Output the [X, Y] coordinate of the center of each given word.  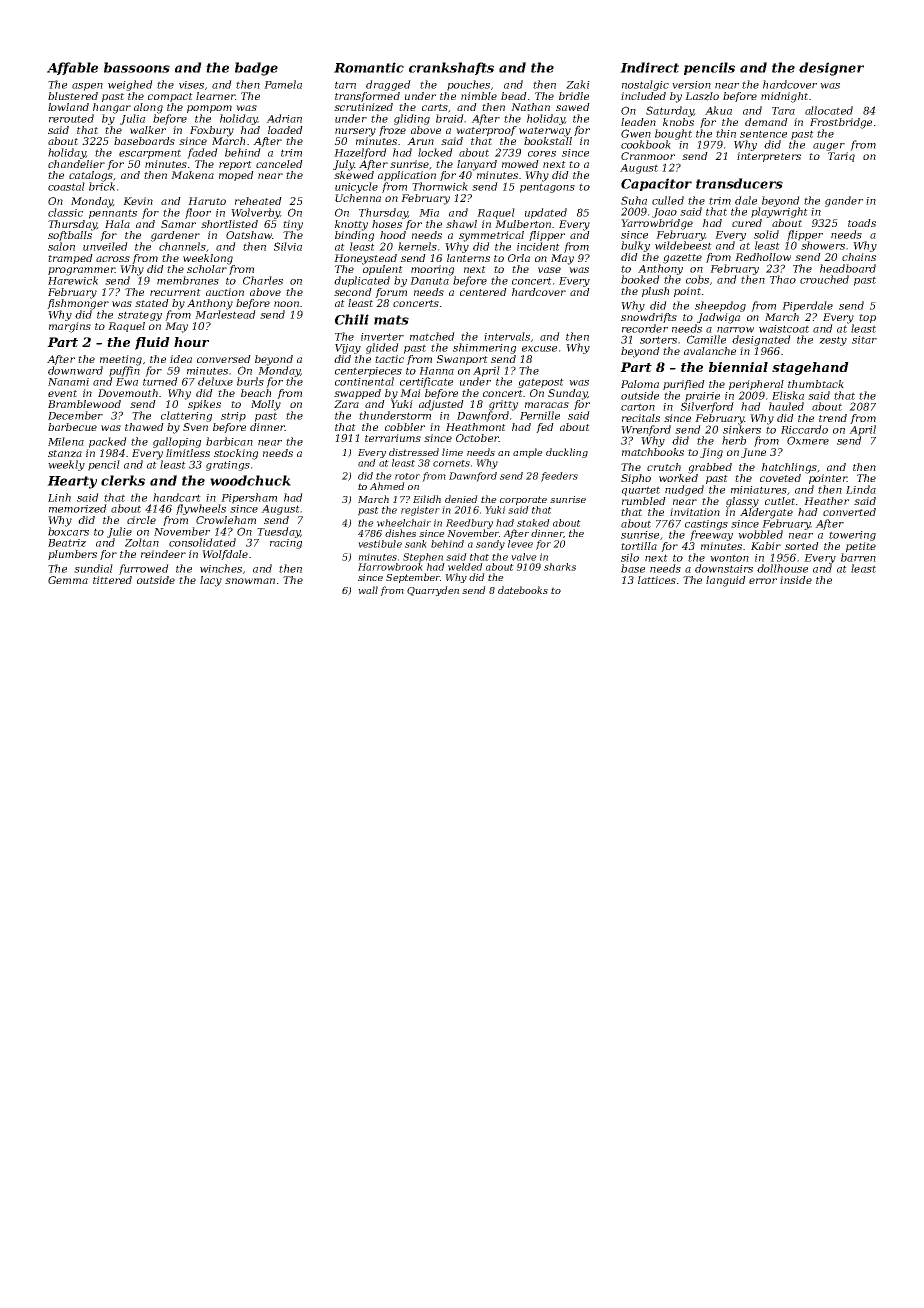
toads [862, 223]
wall [368, 590]
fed [545, 428]
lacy [211, 581]
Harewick [73, 280]
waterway [545, 132]
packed [108, 442]
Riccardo [804, 429]
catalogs [91, 176]
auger [829, 147]
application [407, 176]
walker [148, 130]
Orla [519, 258]
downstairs [724, 568]
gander [844, 201]
